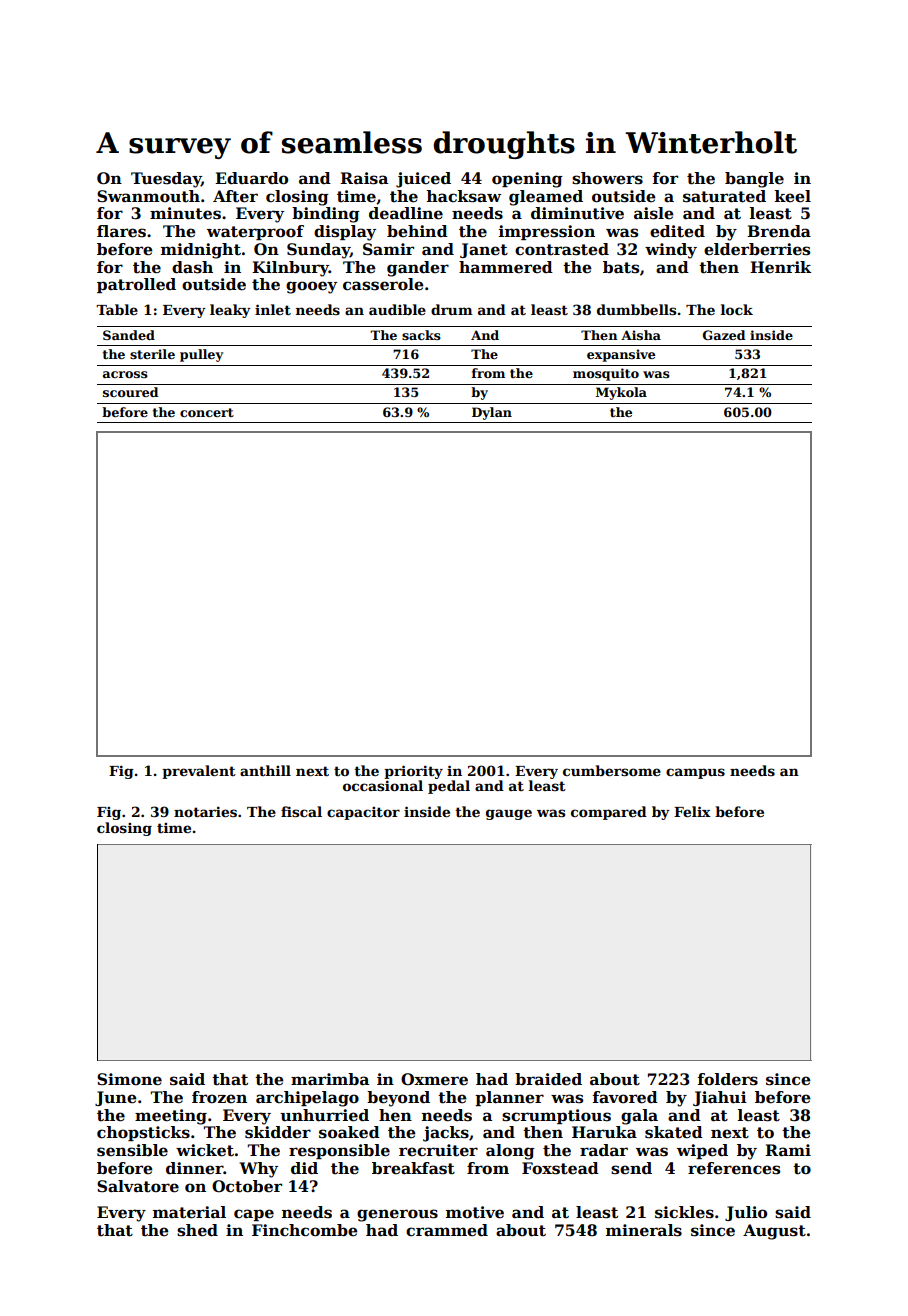 The height and width of the page is (1316, 908). I want to click on Finchcombe, so click(305, 1230).
